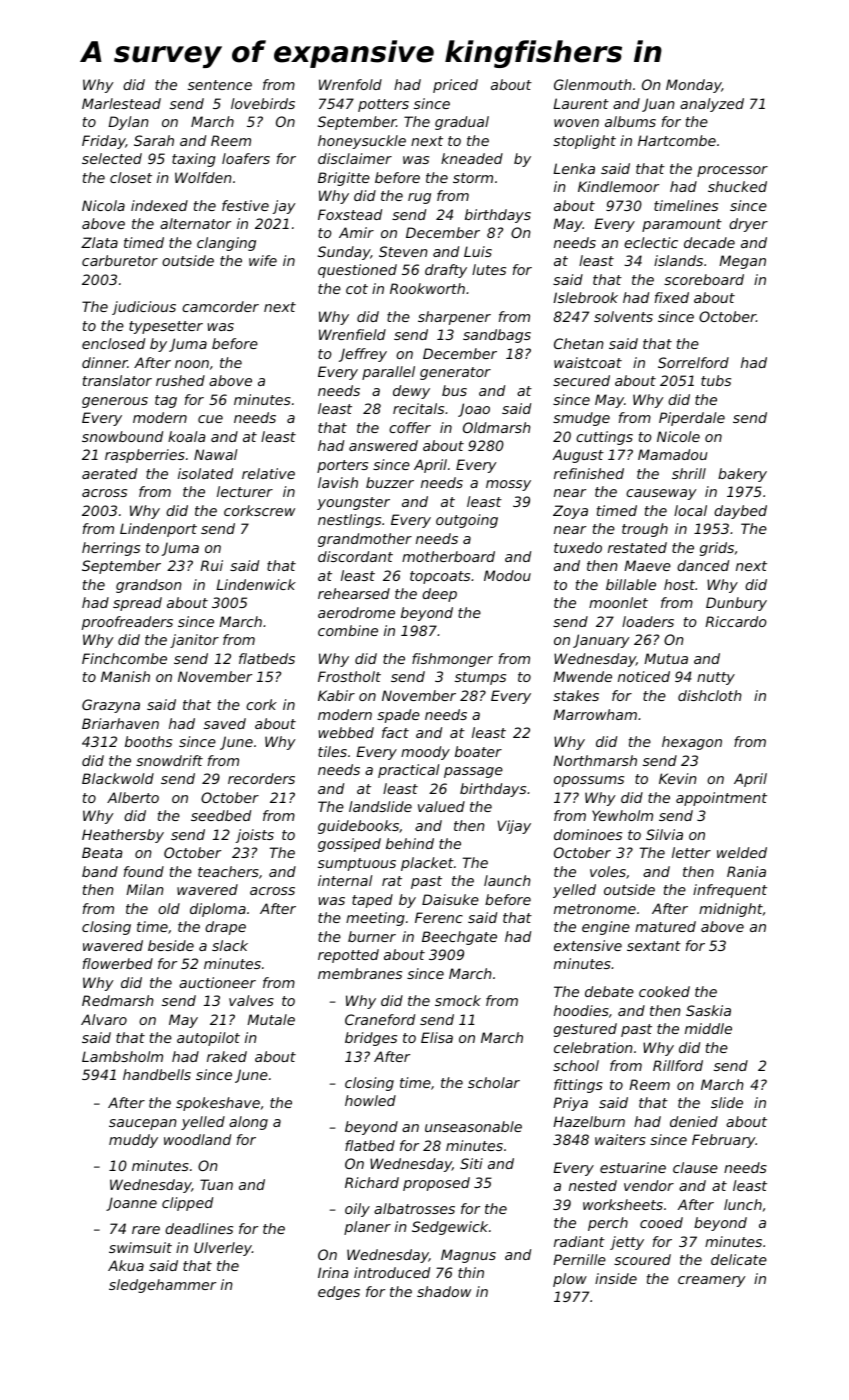 The height and width of the document is (1400, 849). What do you see at coordinates (230, 945) in the document?
I see `slack` at bounding box center [230, 945].
